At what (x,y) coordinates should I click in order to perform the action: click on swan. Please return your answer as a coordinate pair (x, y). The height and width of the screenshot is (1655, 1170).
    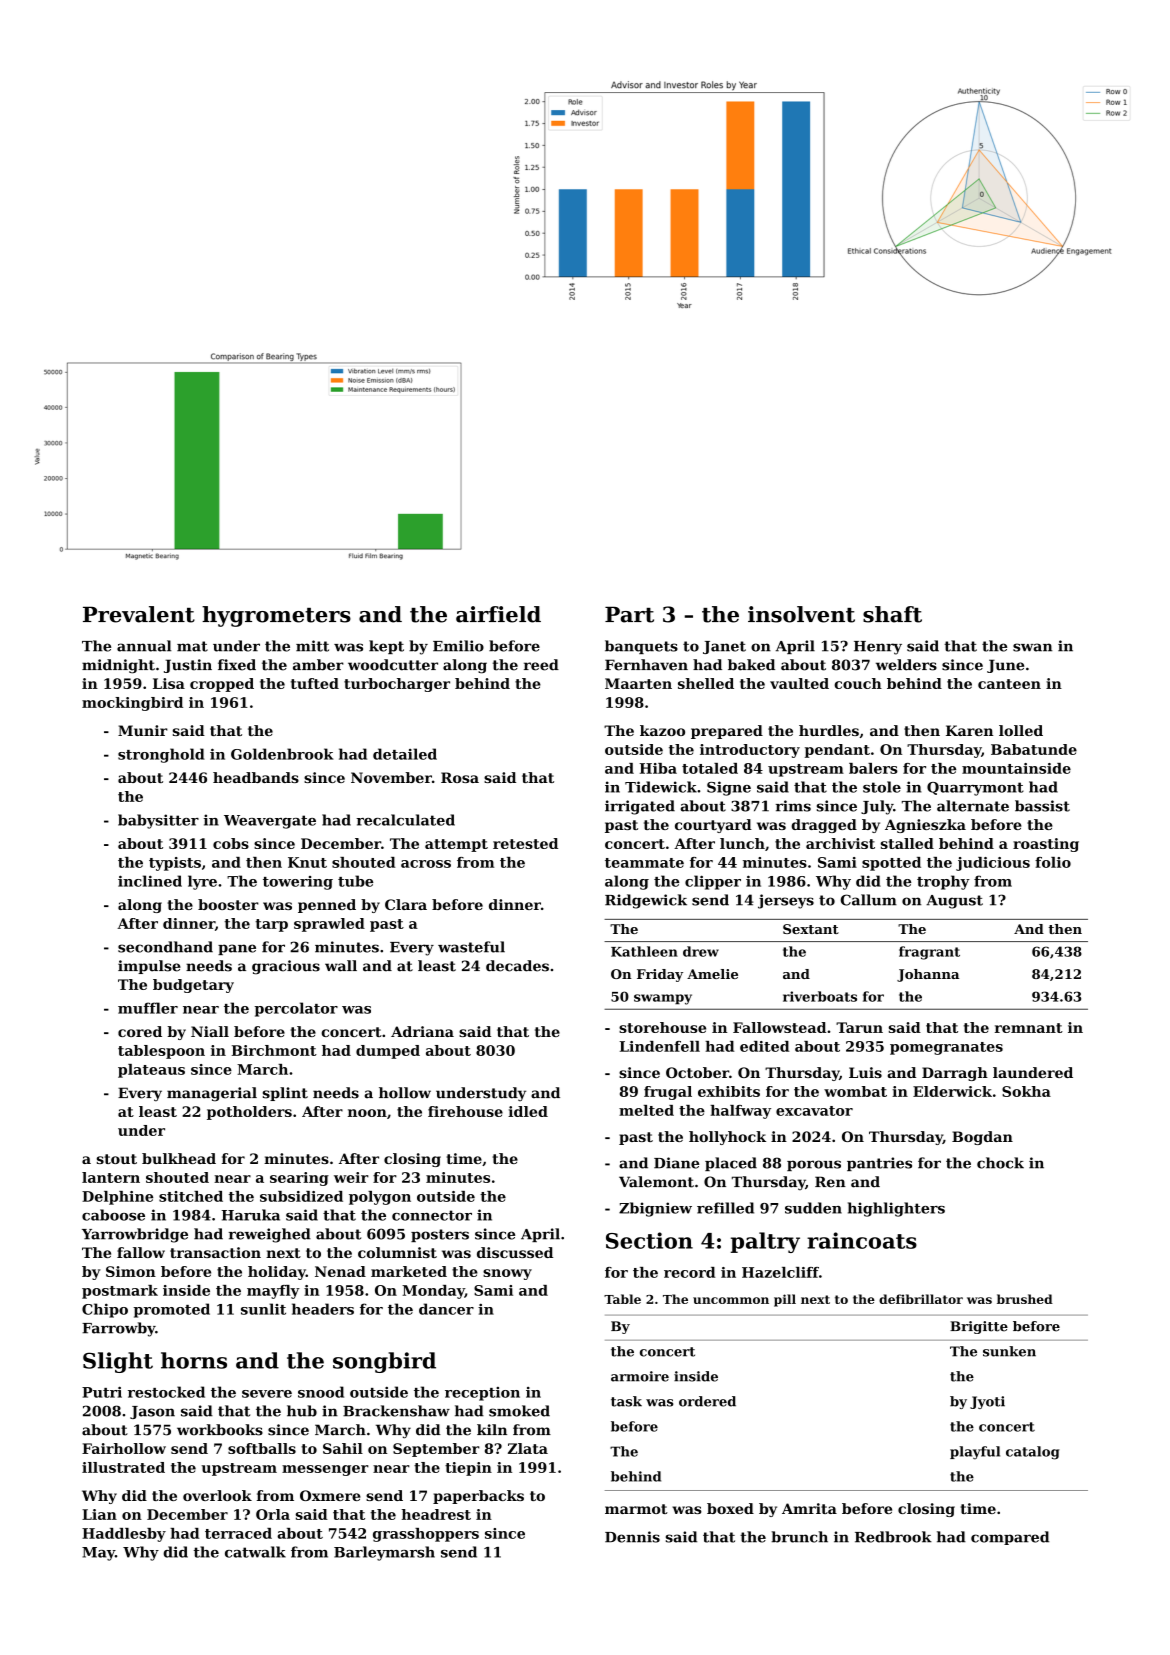
    Looking at the image, I should click on (1032, 647).
